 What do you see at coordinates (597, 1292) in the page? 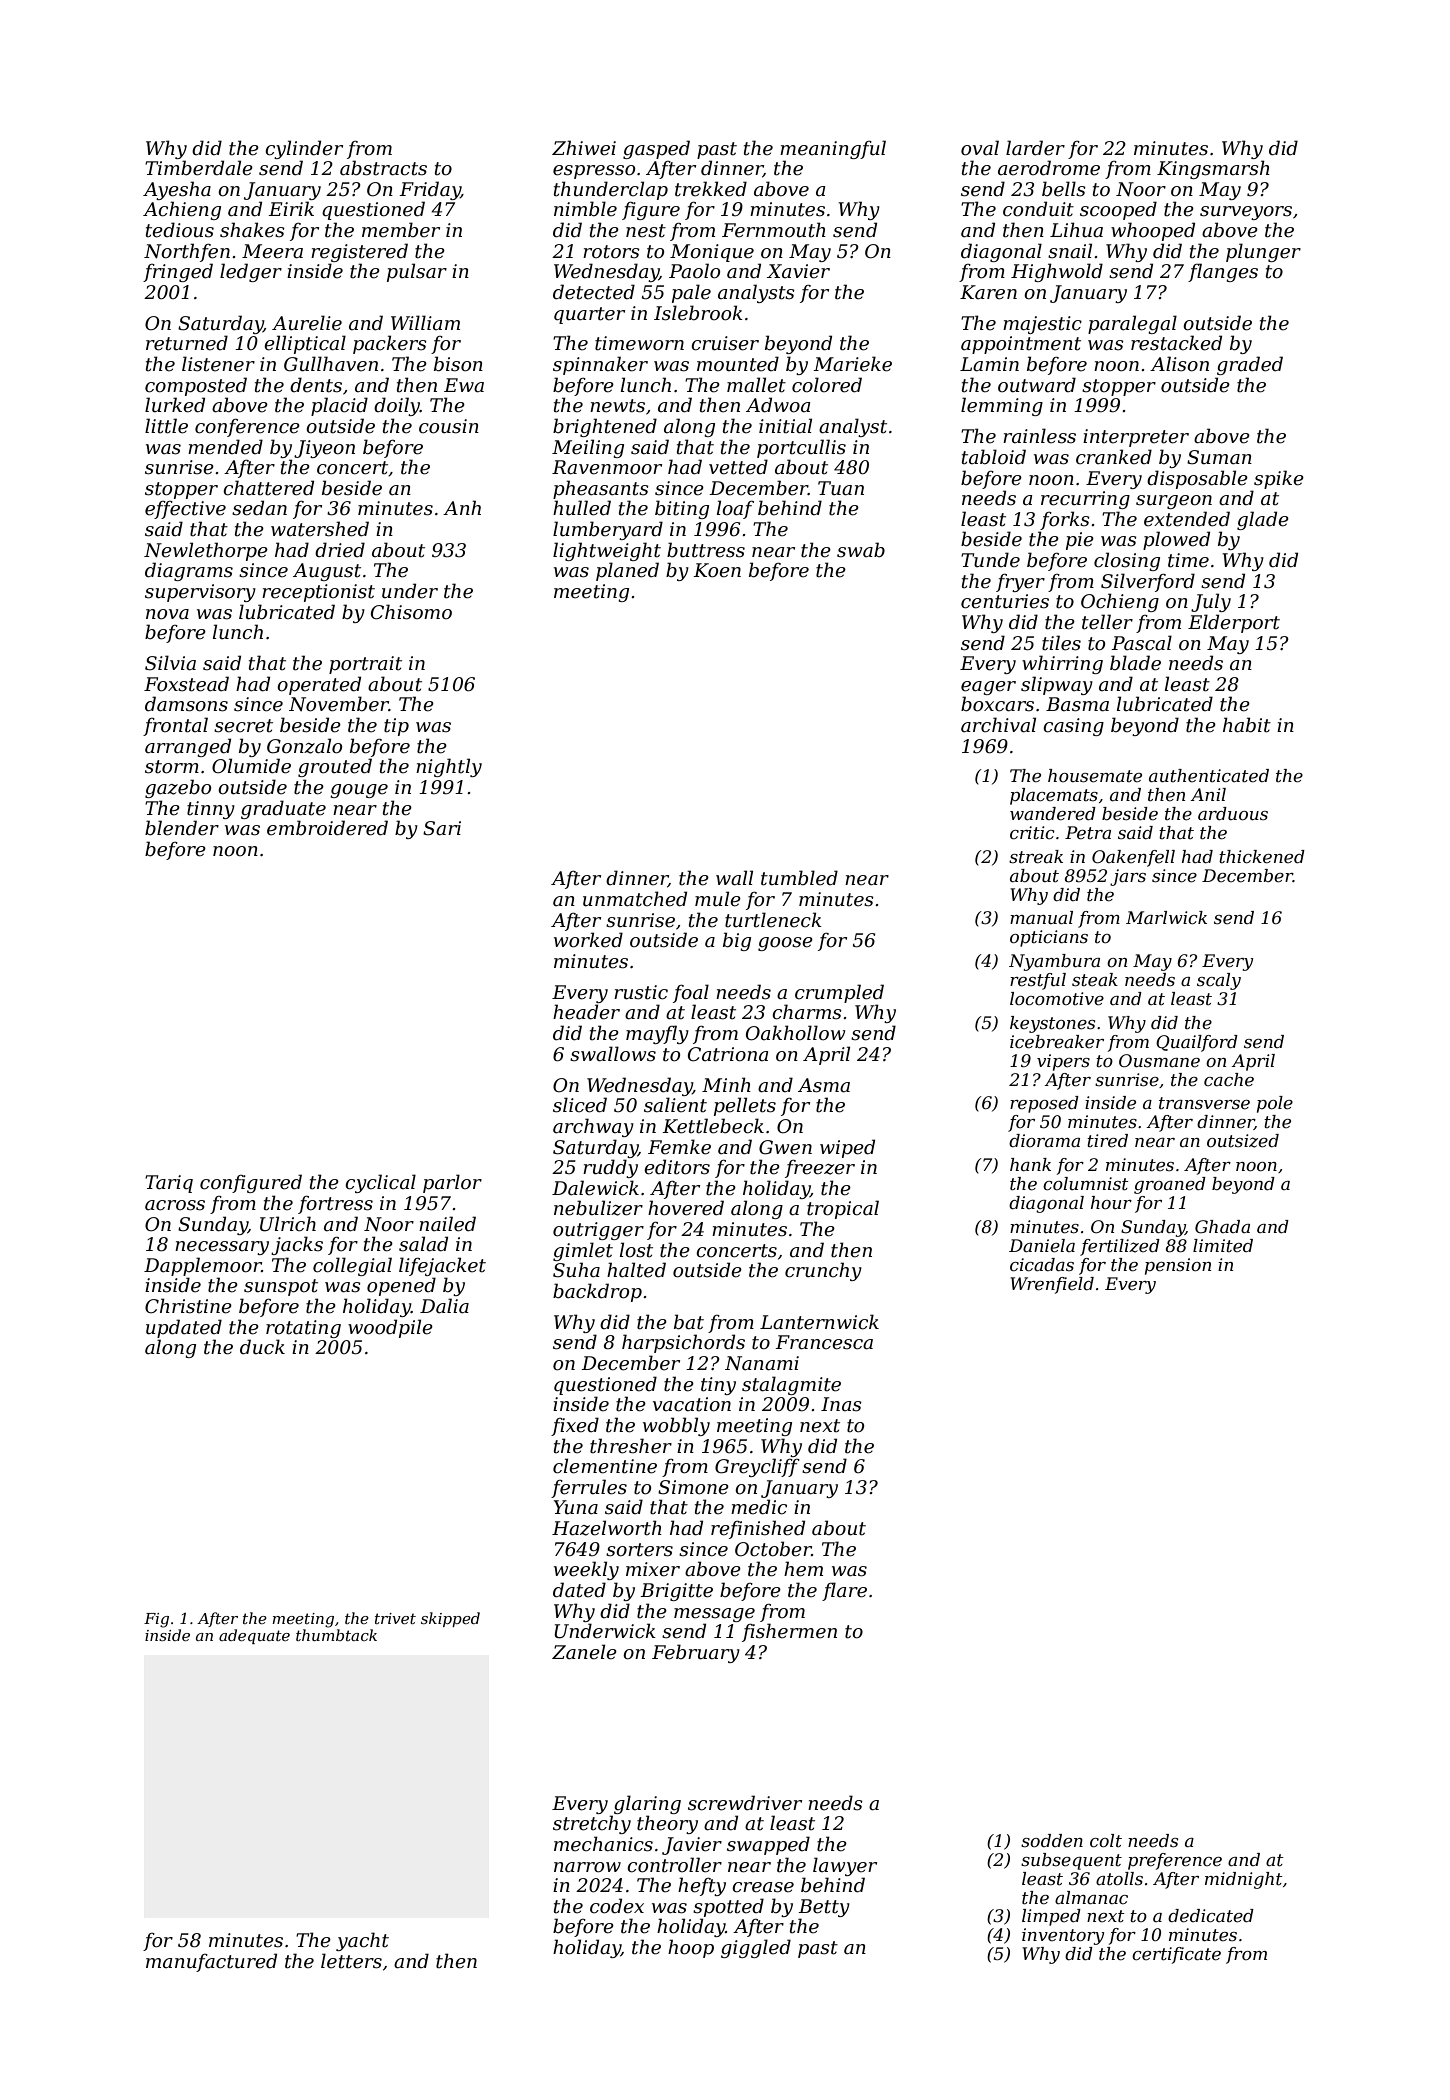
I see `backdrop` at bounding box center [597, 1292].
